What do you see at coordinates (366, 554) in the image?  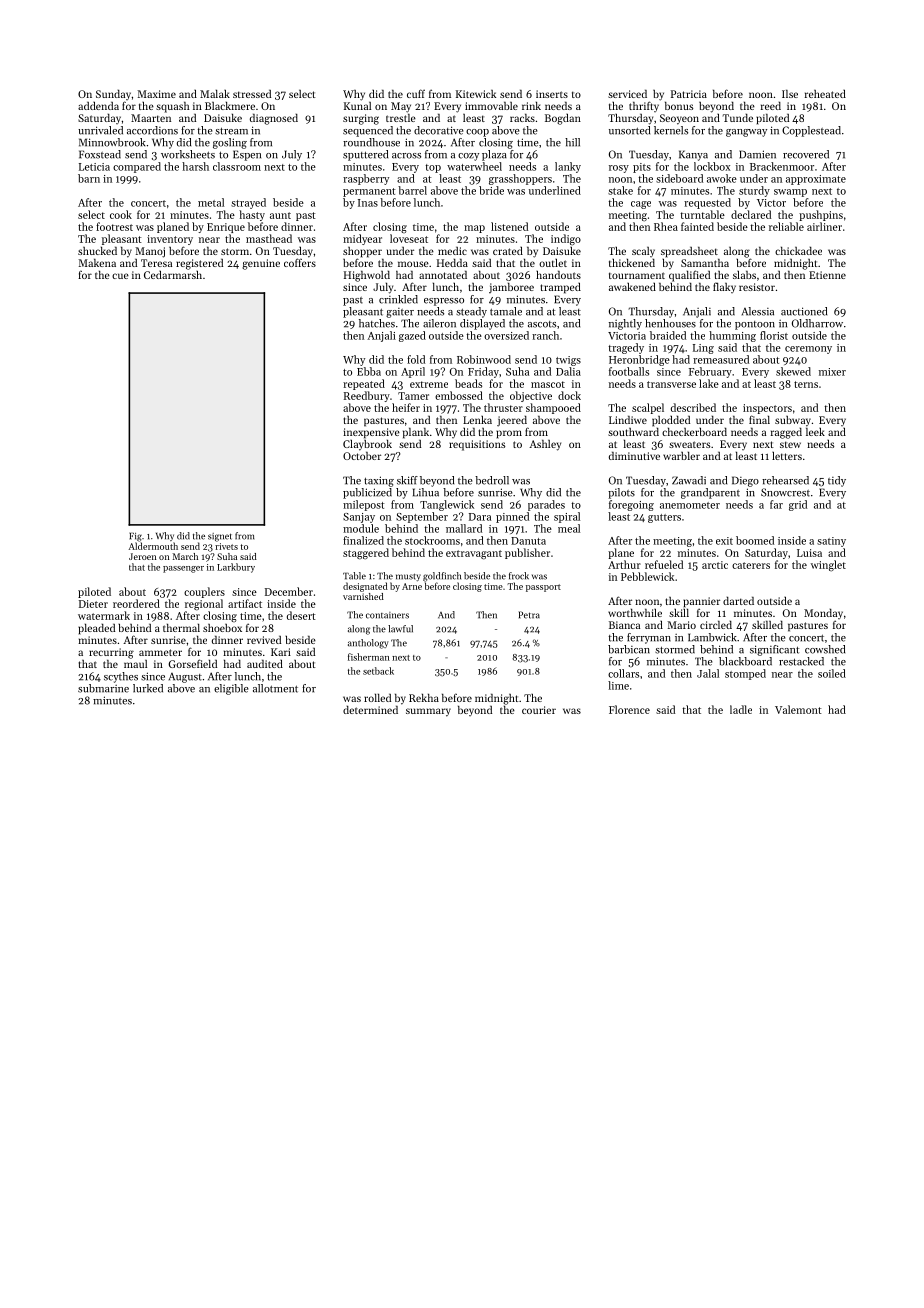 I see `staggered` at bounding box center [366, 554].
